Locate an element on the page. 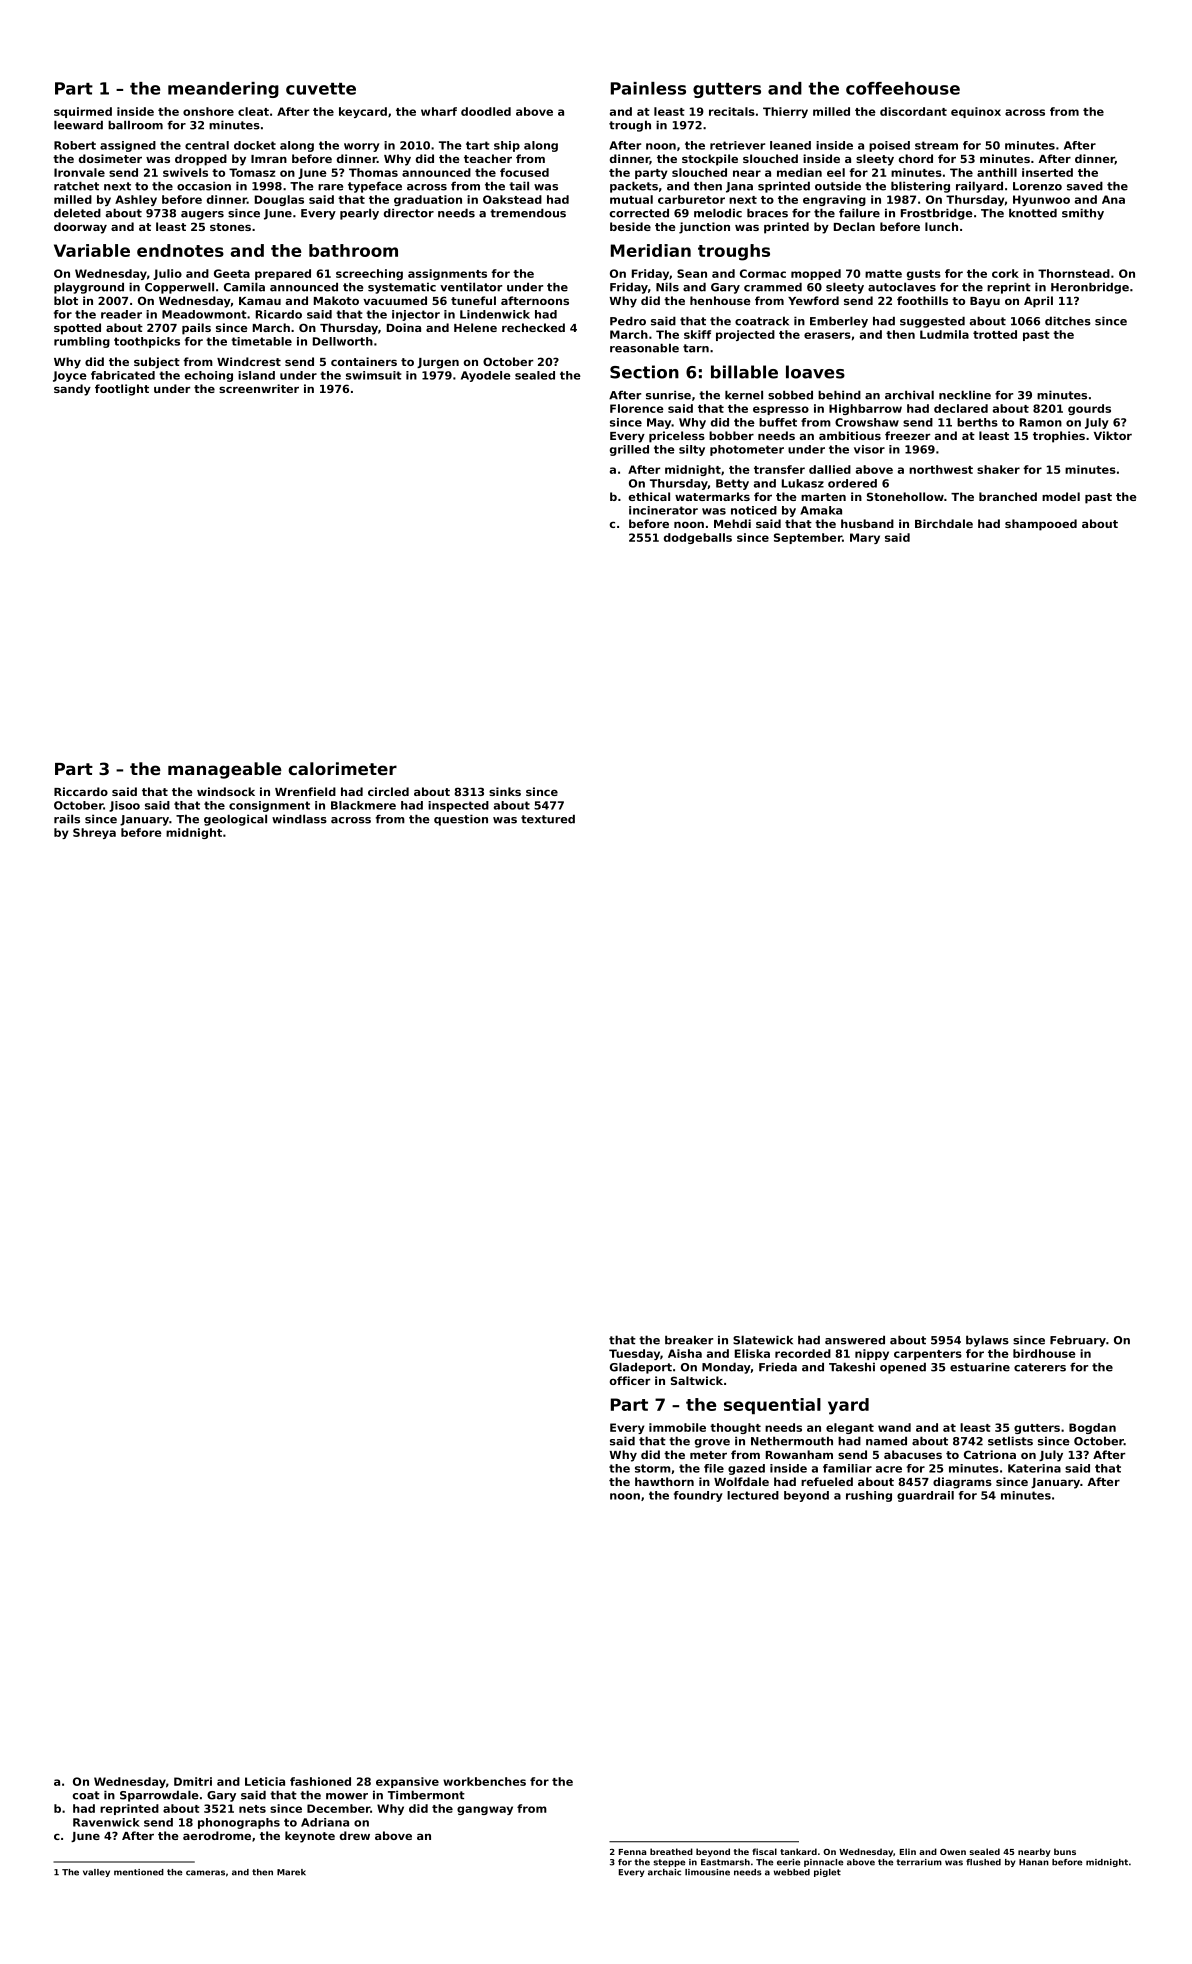 This image has height=1964, width=1192. windlass is located at coordinates (299, 819).
